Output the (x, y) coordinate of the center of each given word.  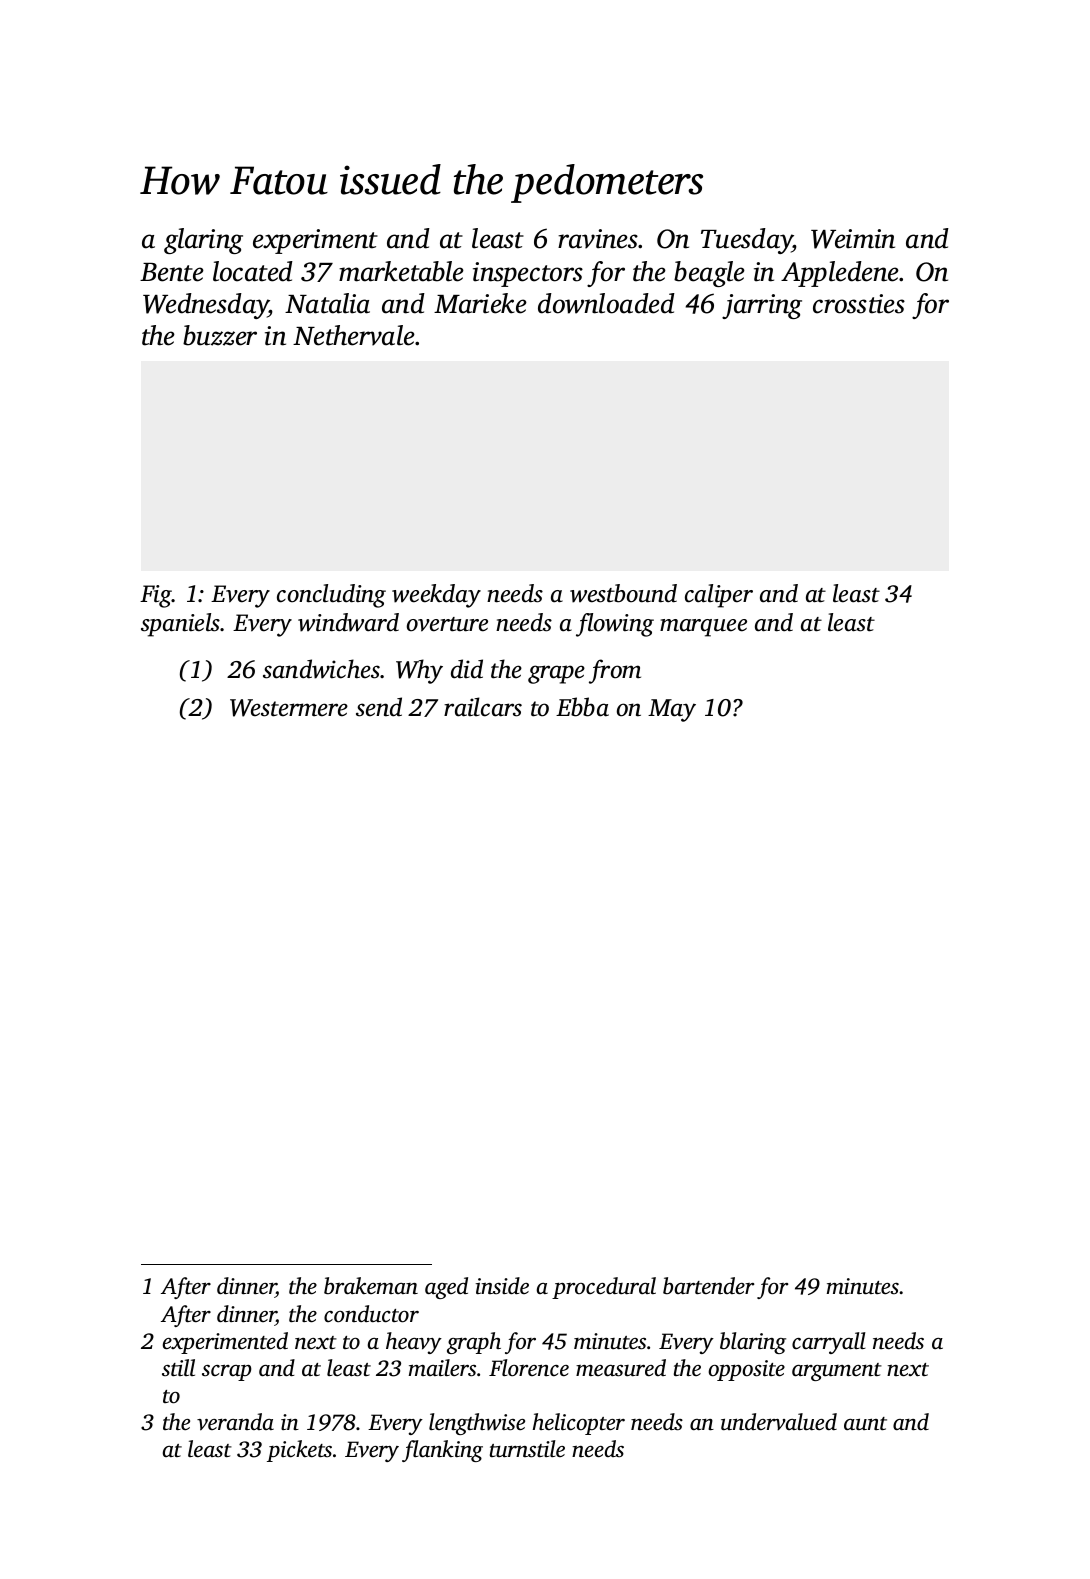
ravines (598, 239)
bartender (708, 1286)
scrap (226, 1372)
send (379, 707)
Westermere (289, 708)
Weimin (853, 239)
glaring (203, 241)
